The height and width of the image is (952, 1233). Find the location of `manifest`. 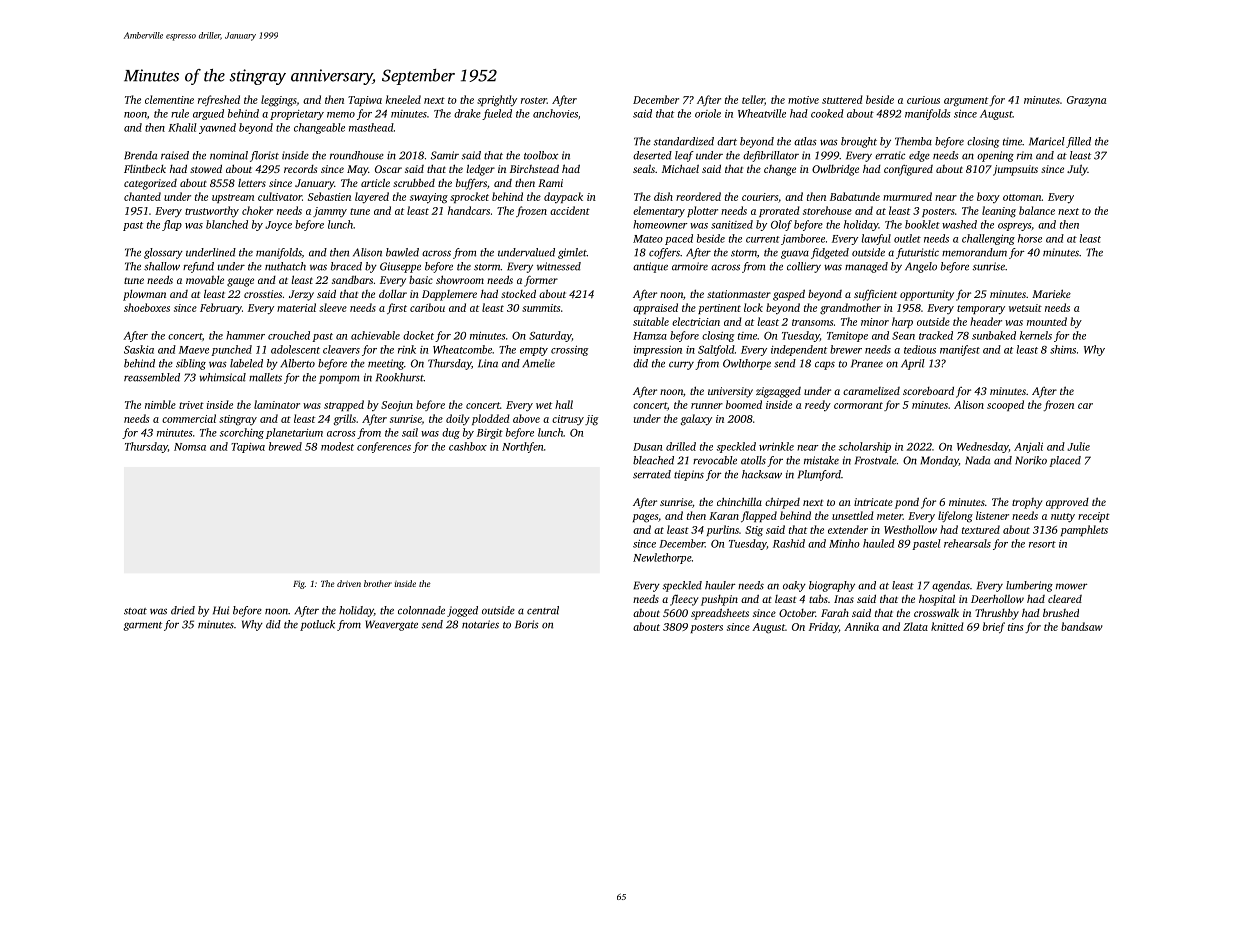

manifest is located at coordinates (960, 350).
